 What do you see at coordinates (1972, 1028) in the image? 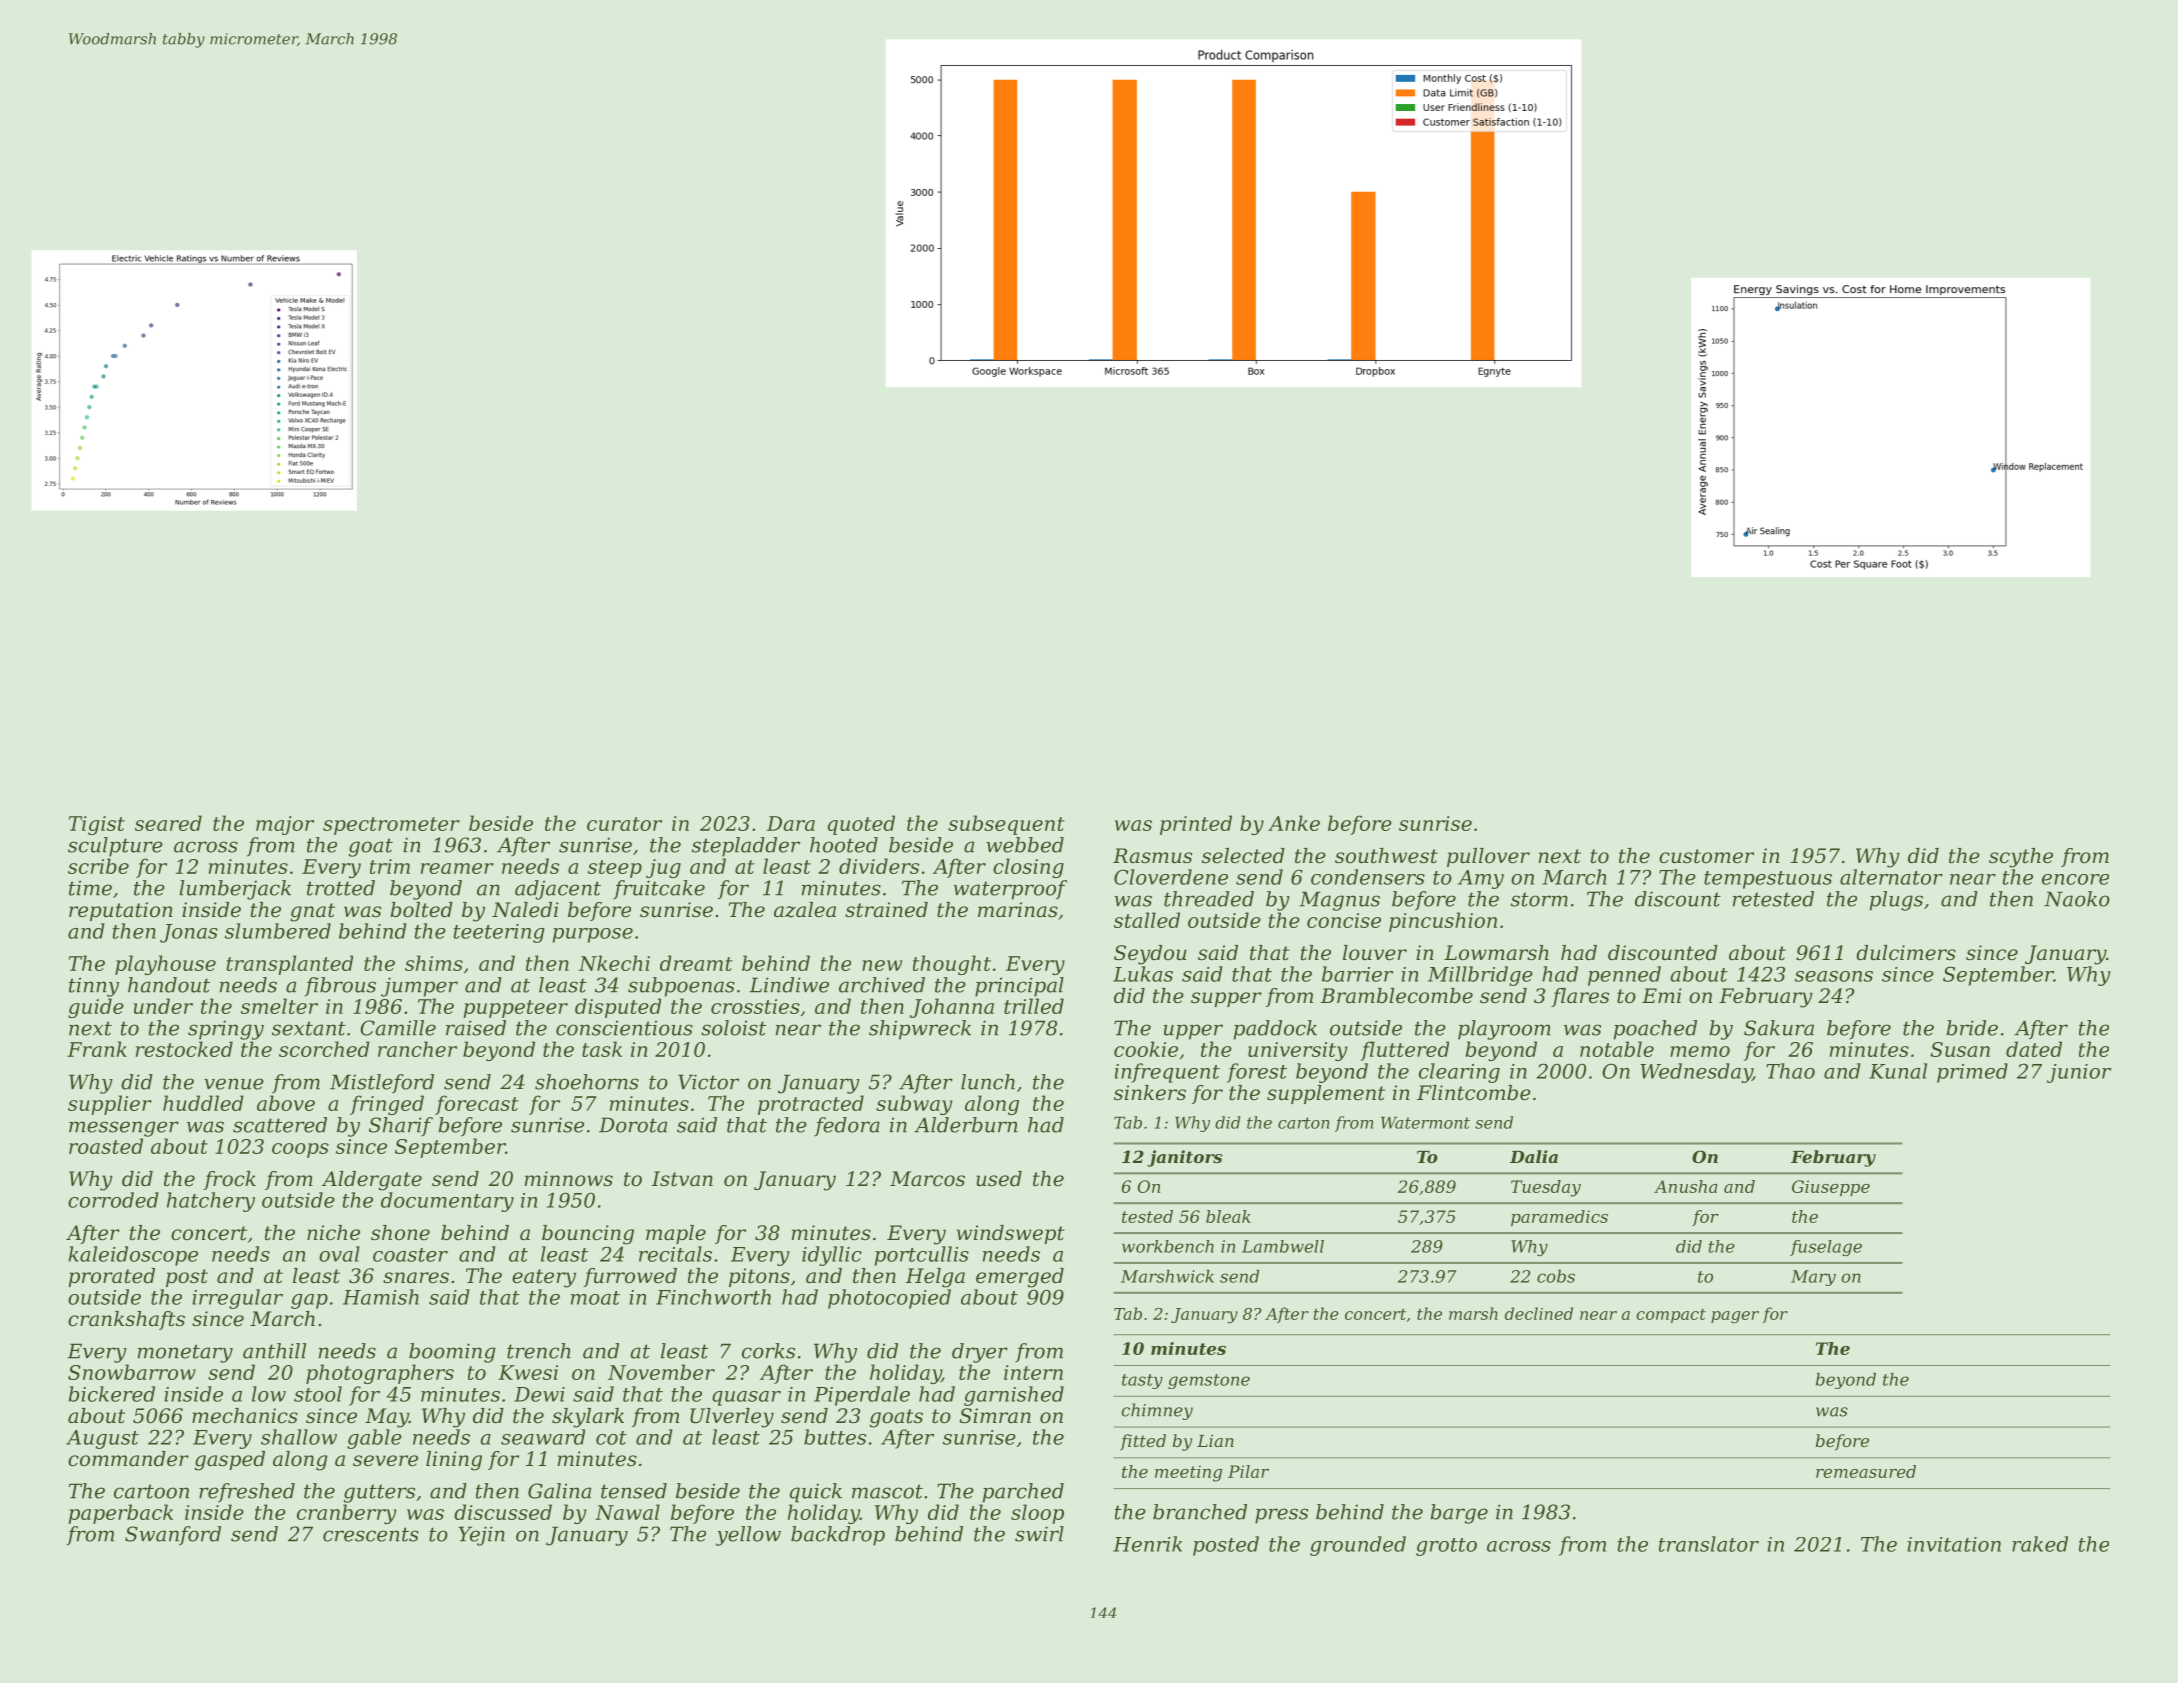
I see `bride` at bounding box center [1972, 1028].
